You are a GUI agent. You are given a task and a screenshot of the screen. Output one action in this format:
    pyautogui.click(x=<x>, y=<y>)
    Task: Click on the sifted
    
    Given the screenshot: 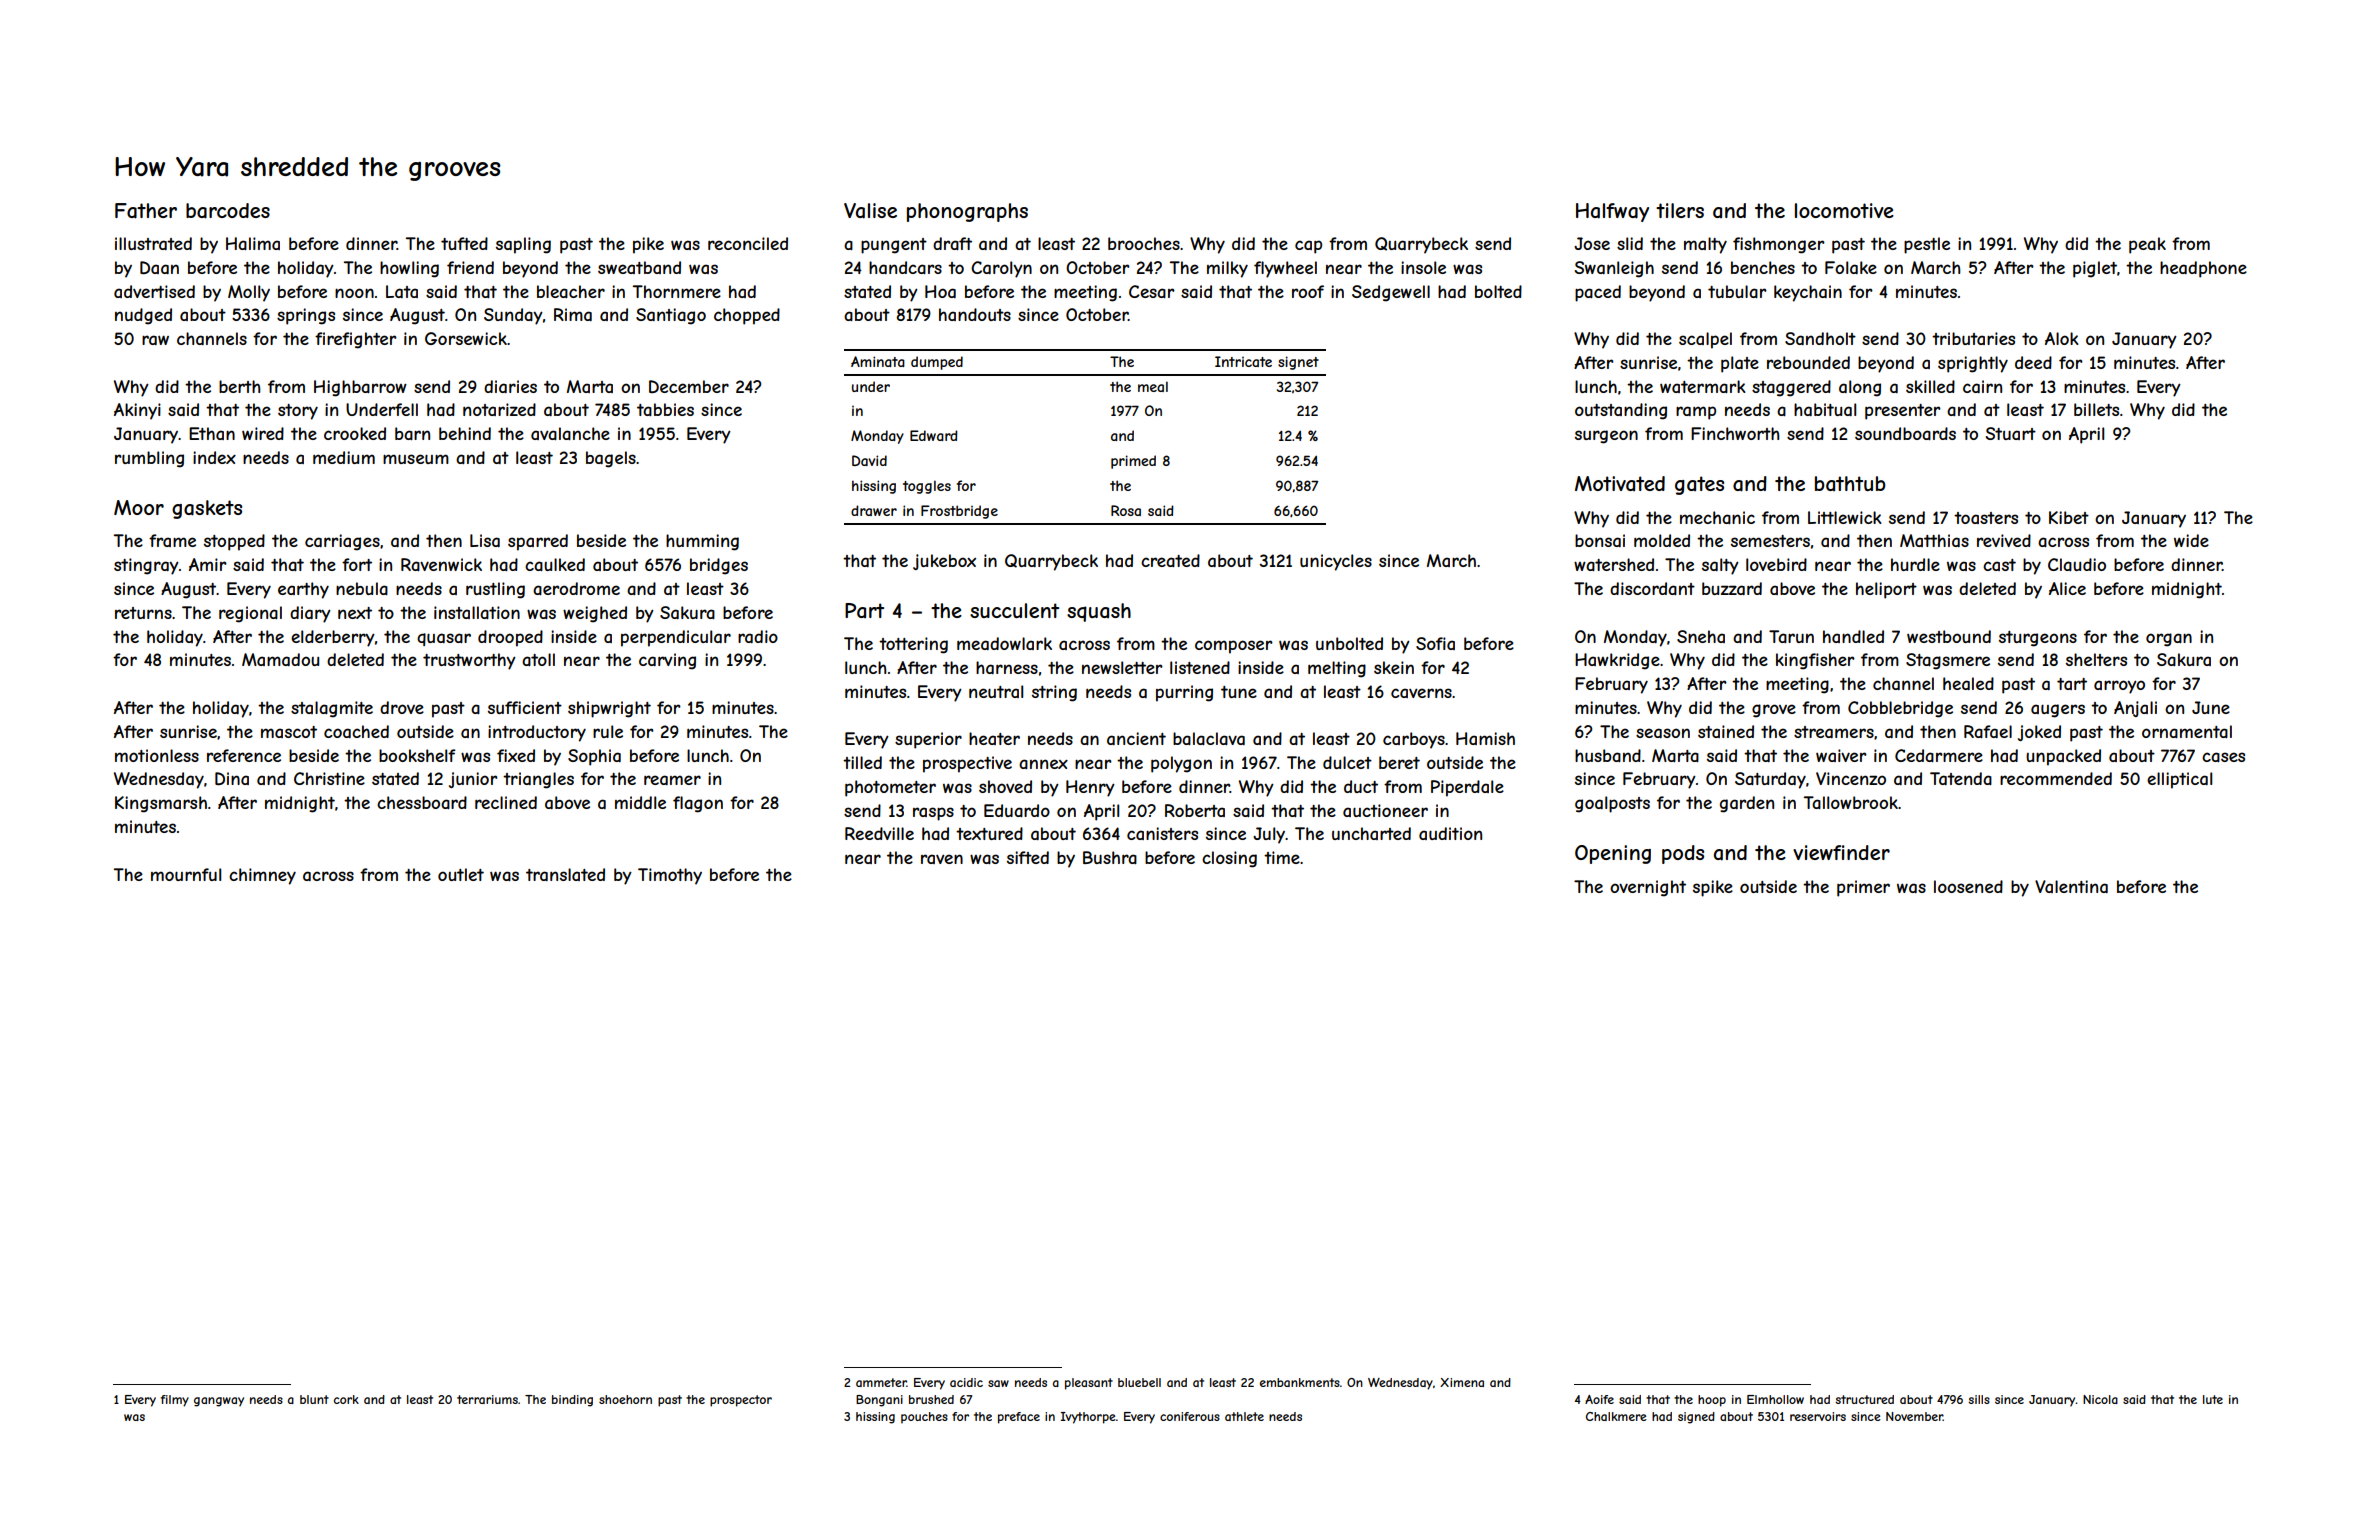 What is the action you would take?
    pyautogui.click(x=1028, y=857)
